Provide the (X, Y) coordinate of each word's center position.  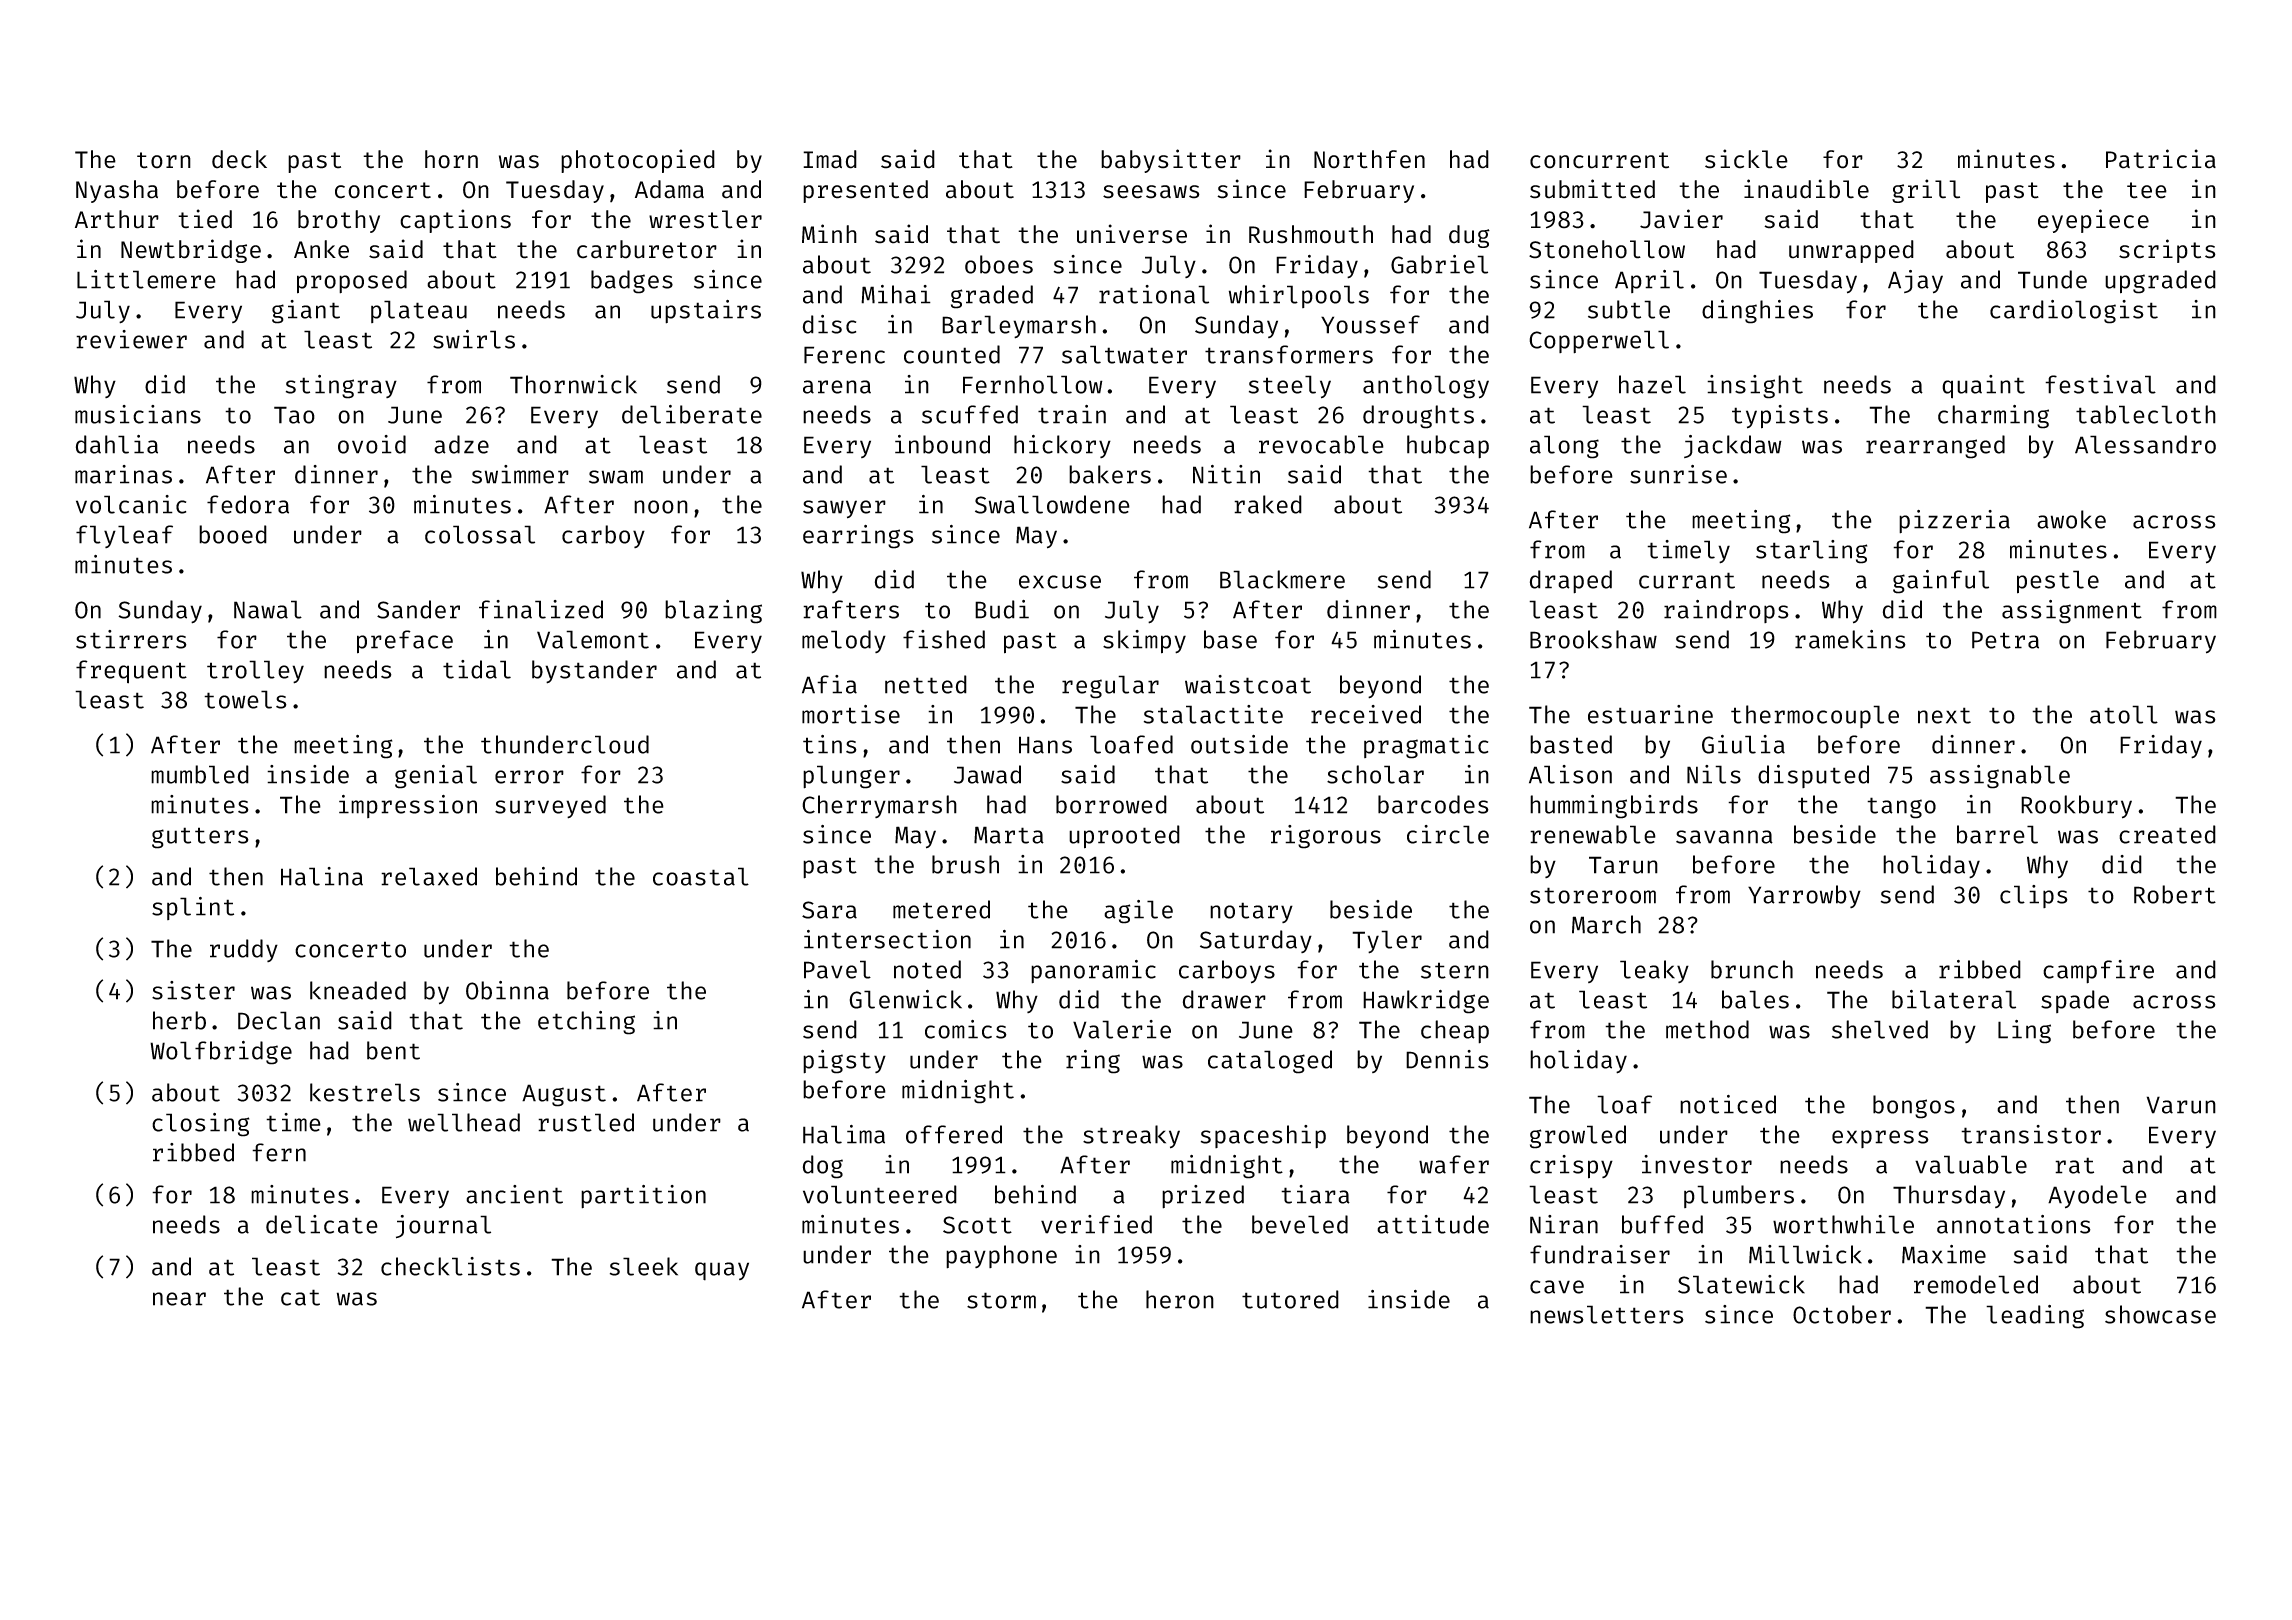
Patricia (2161, 159)
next (1944, 715)
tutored (1290, 1299)
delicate (322, 1224)
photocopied (638, 161)
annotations (2014, 1224)
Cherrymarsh (879, 806)
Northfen (1369, 159)
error (529, 777)
